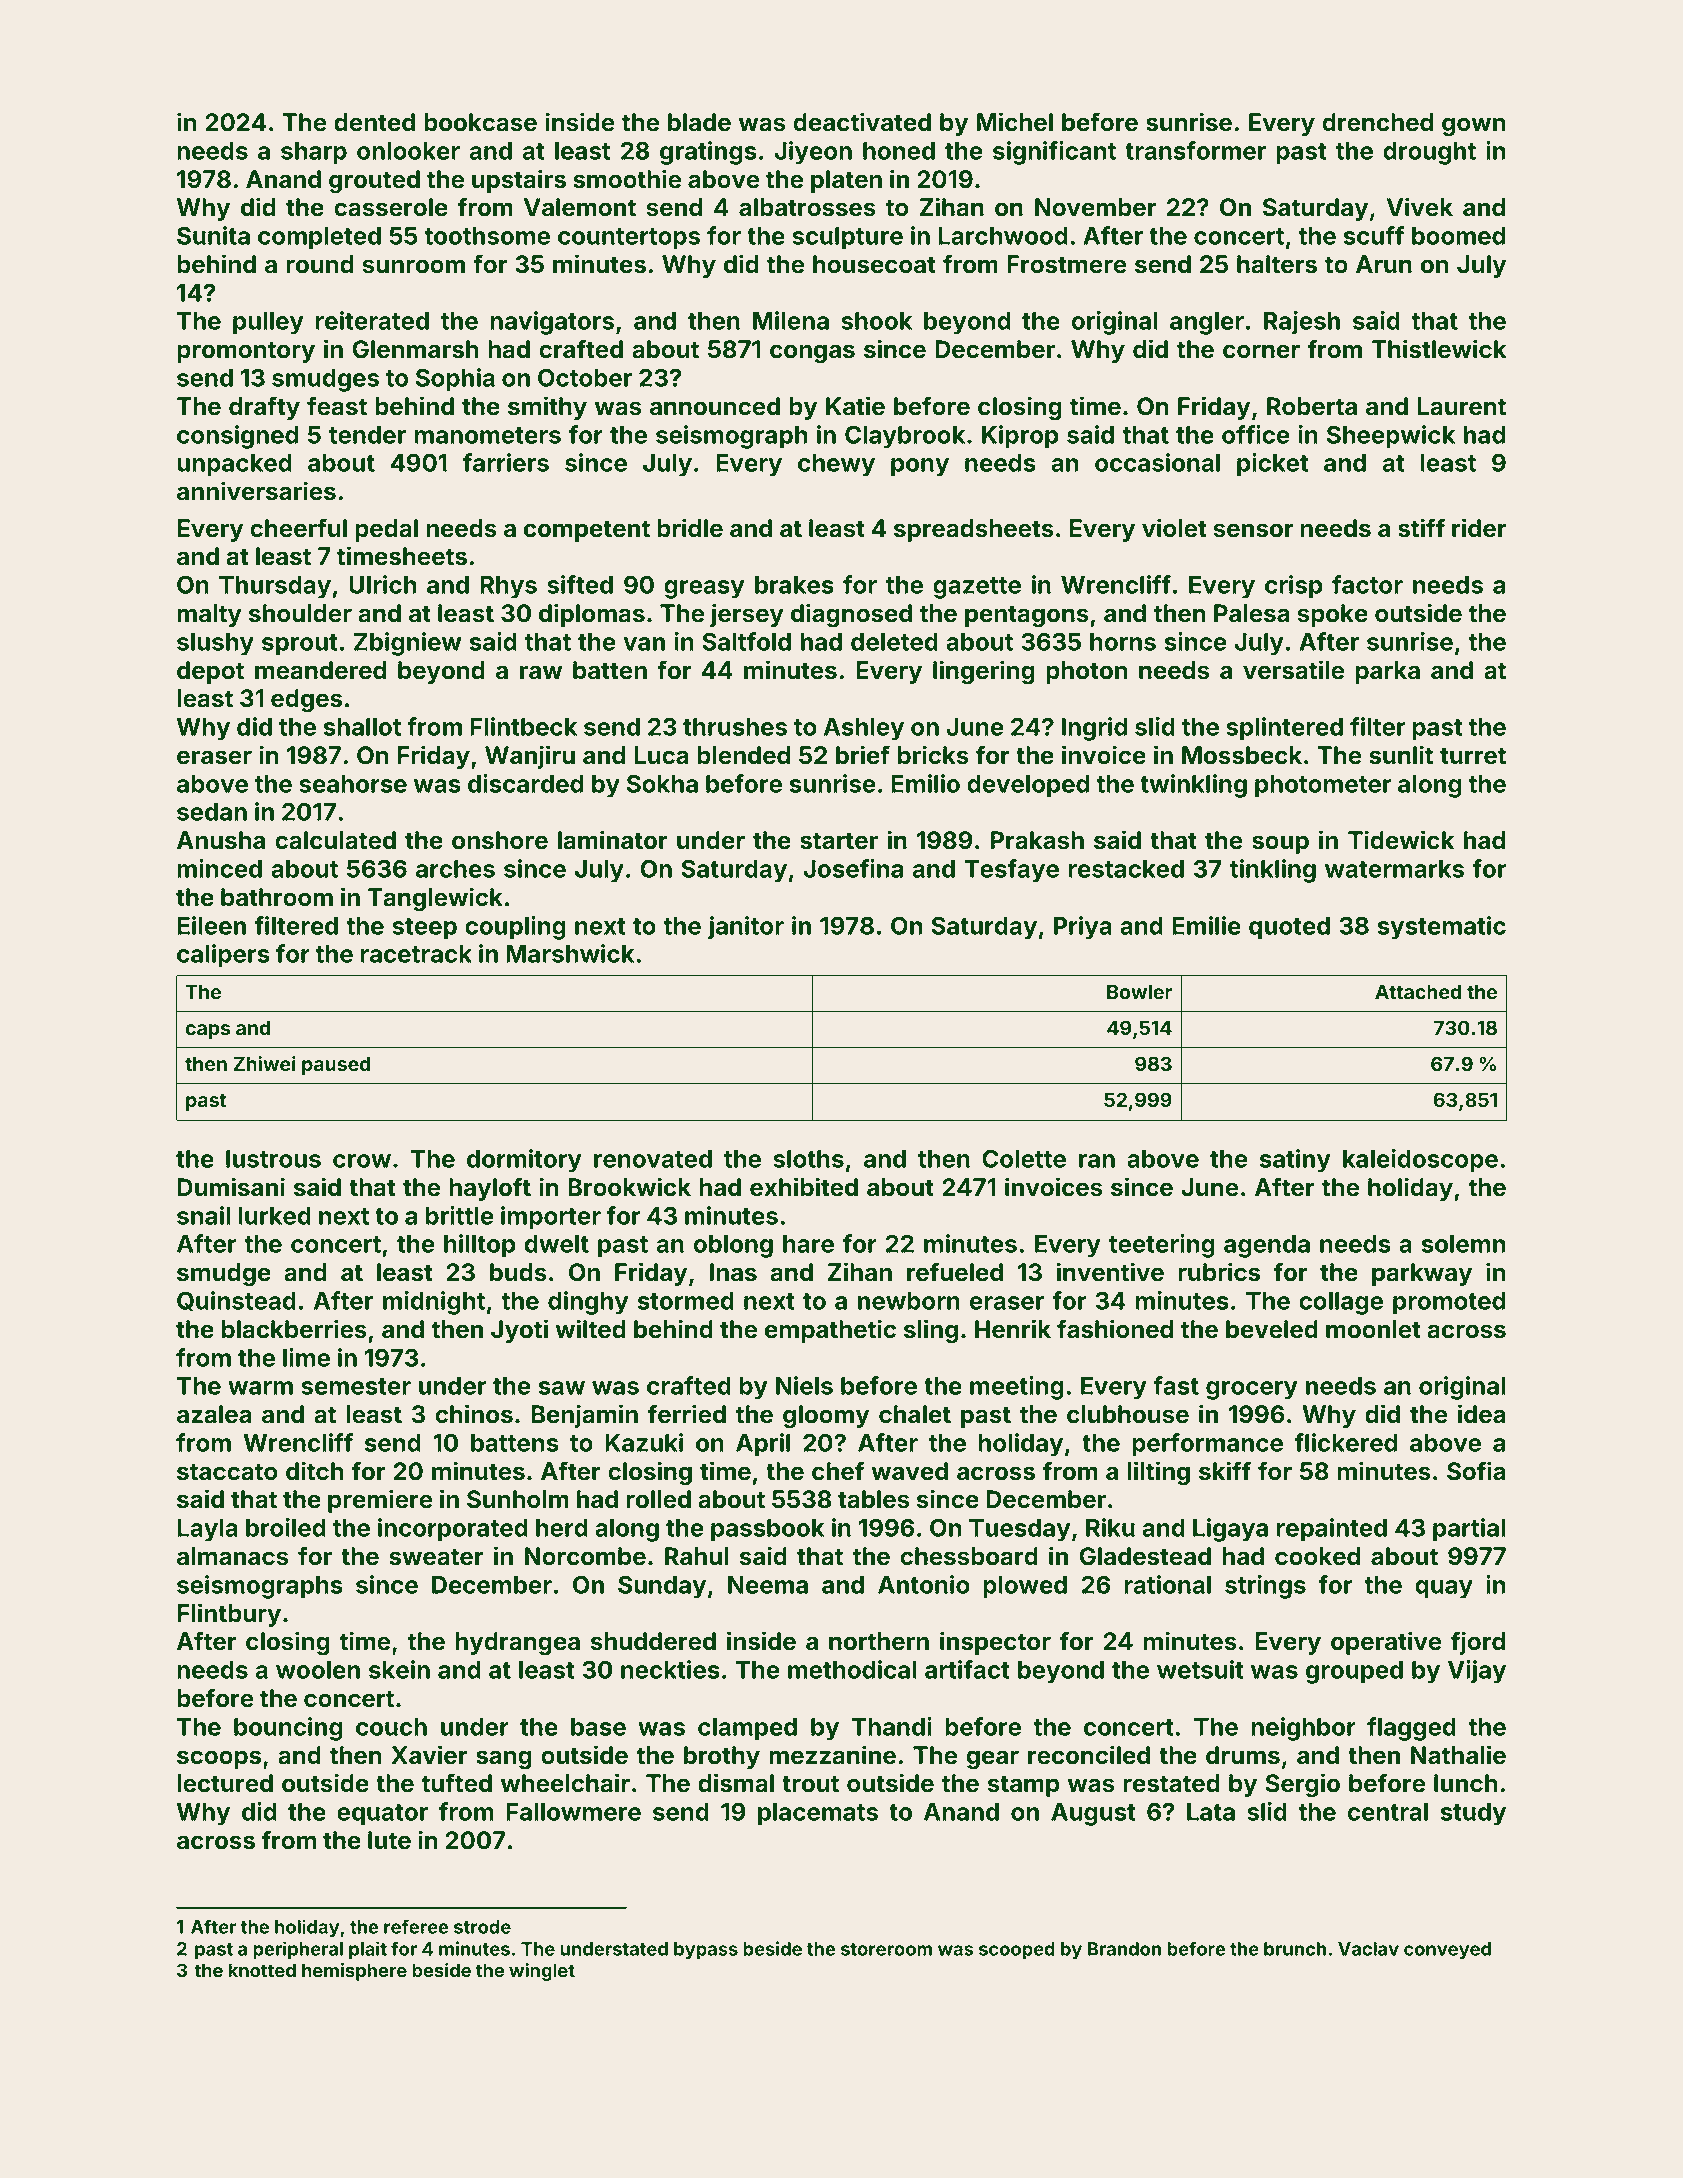 The image size is (1683, 2178). What do you see at coordinates (1206, 925) in the document?
I see `Emilie` at bounding box center [1206, 925].
